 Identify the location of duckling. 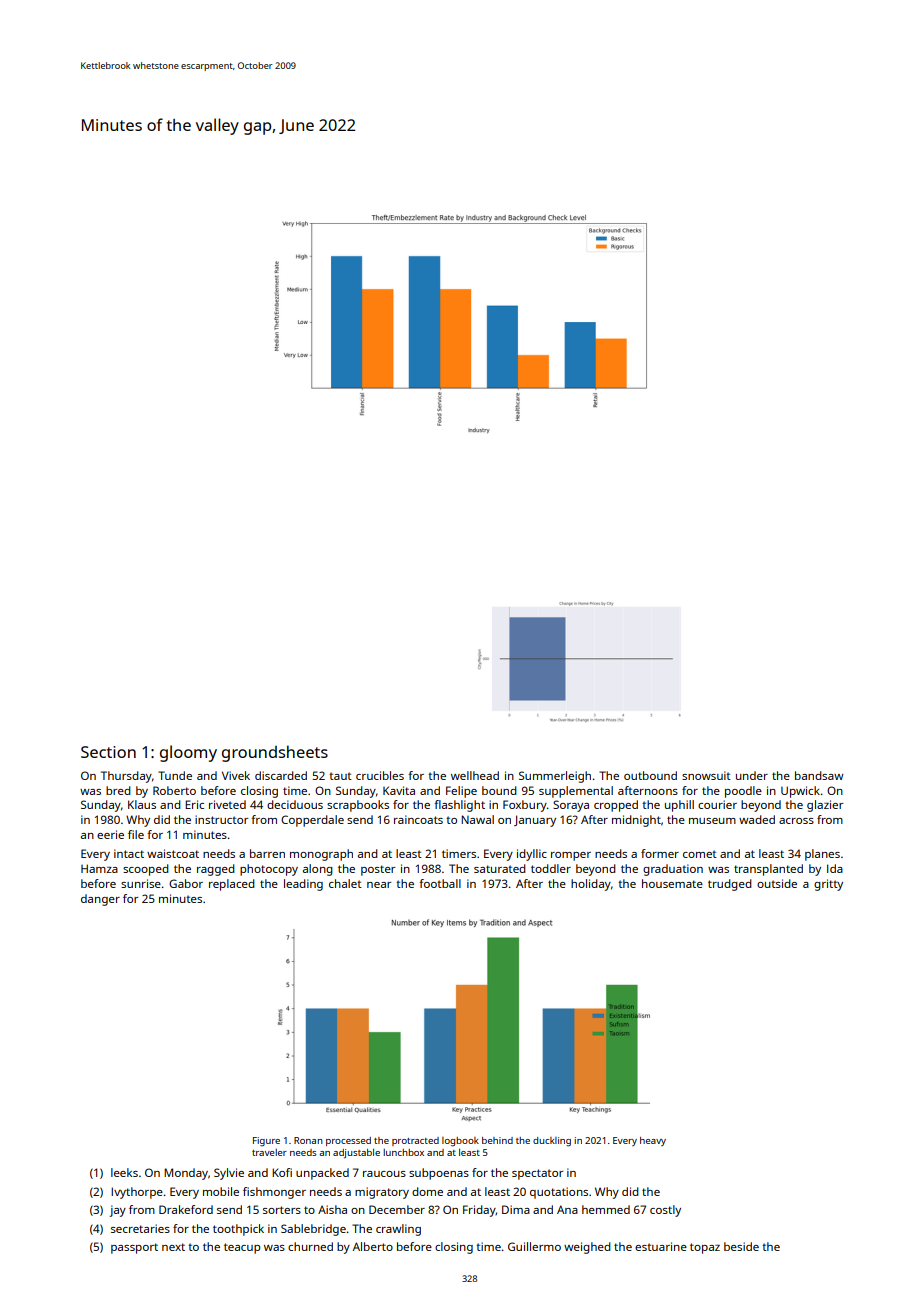
(552, 1142).
